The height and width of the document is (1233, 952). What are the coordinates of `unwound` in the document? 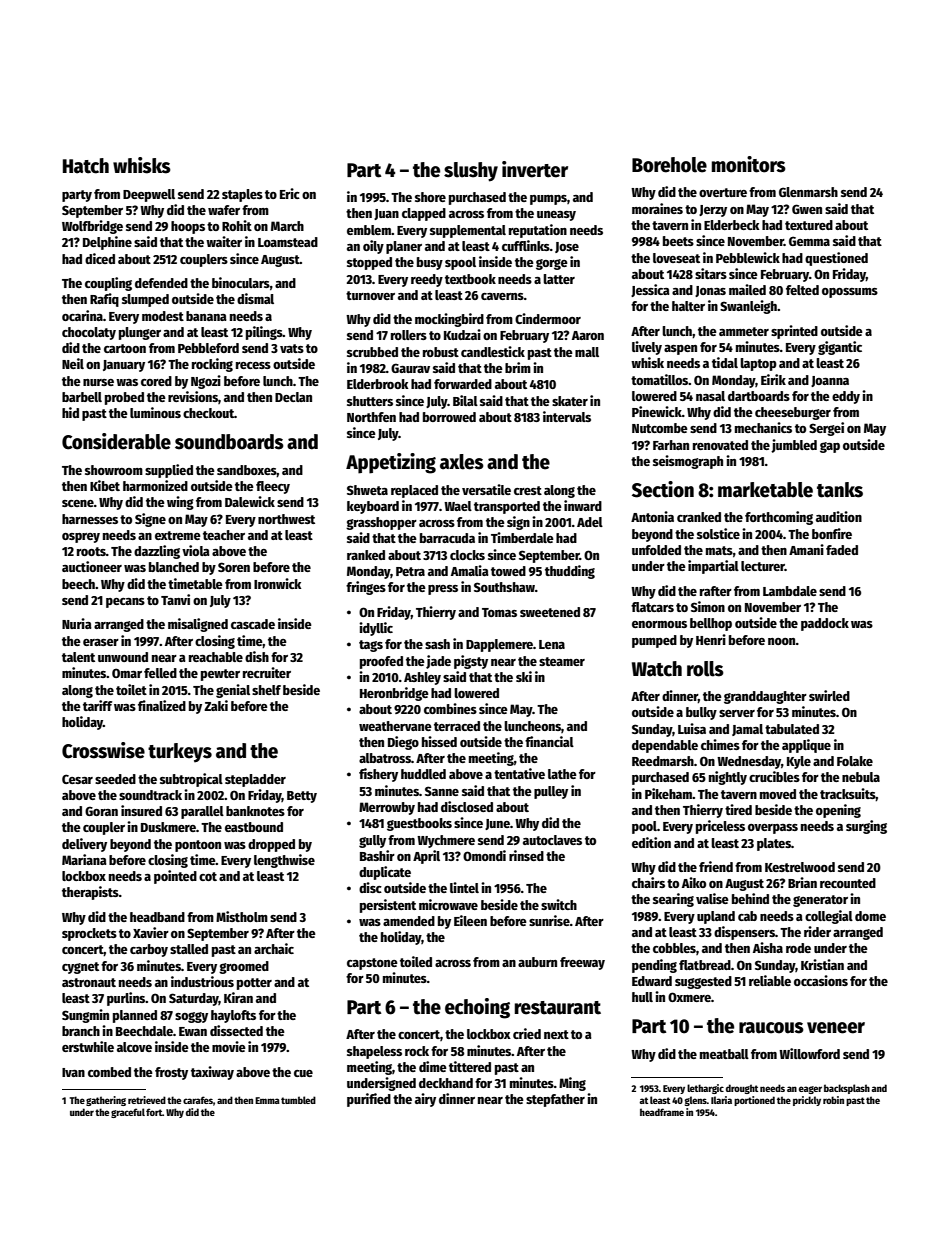 It's located at (123, 657).
